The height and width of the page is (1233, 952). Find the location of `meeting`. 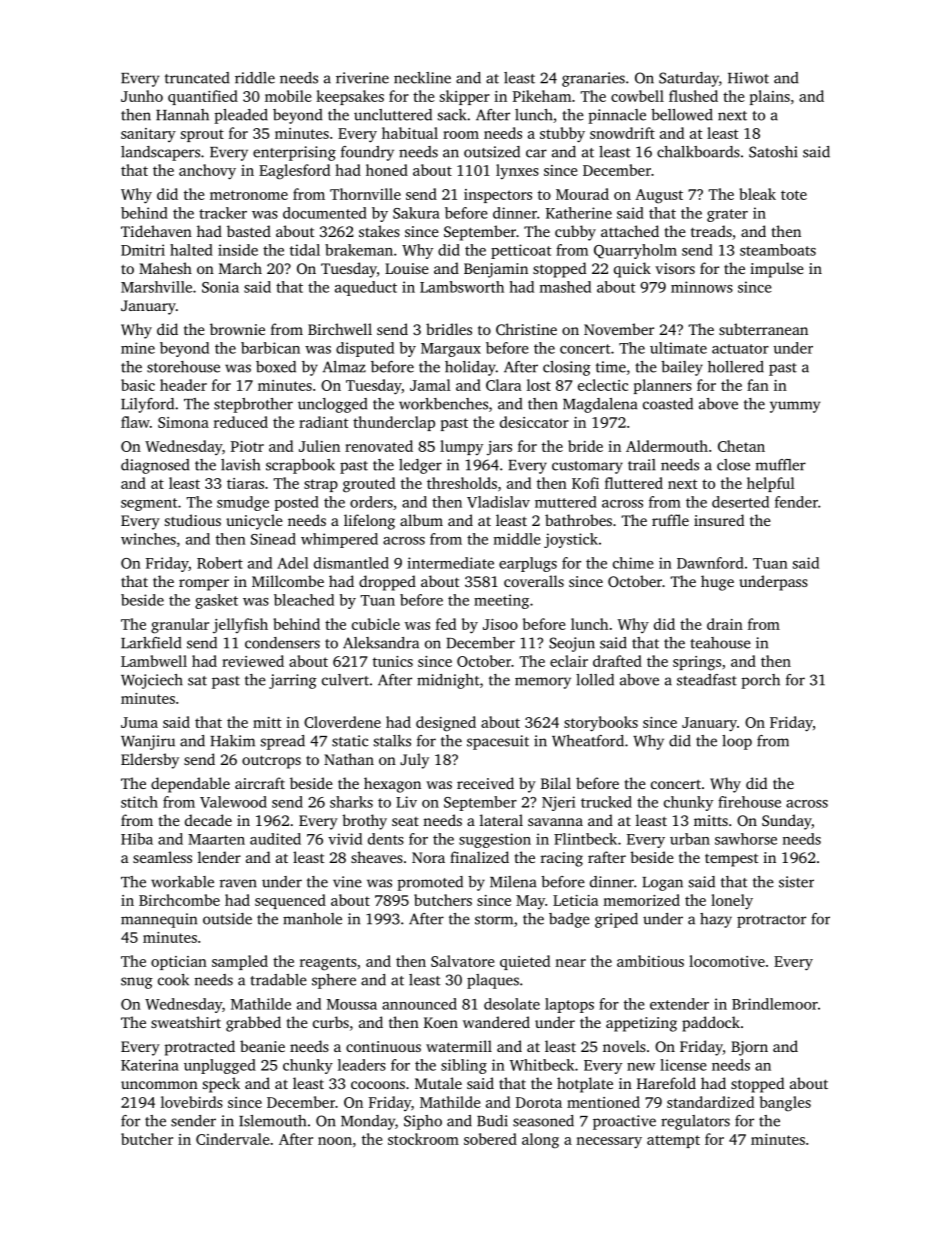

meeting is located at coordinates (501, 601).
